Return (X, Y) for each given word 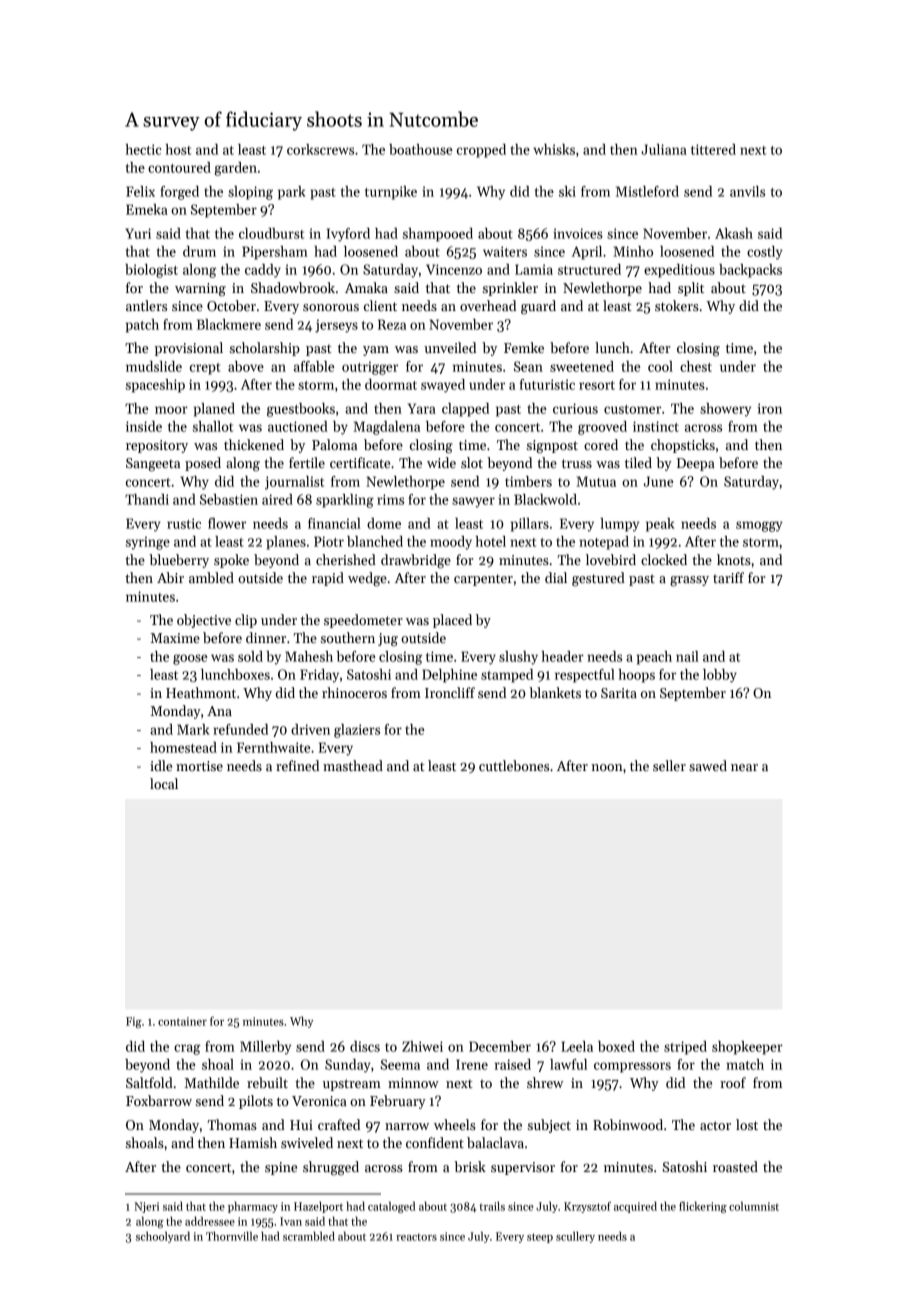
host (178, 149)
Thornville (232, 1236)
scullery (575, 1237)
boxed (616, 1046)
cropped (481, 151)
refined (297, 765)
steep (540, 1238)
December (500, 1046)
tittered (713, 149)
